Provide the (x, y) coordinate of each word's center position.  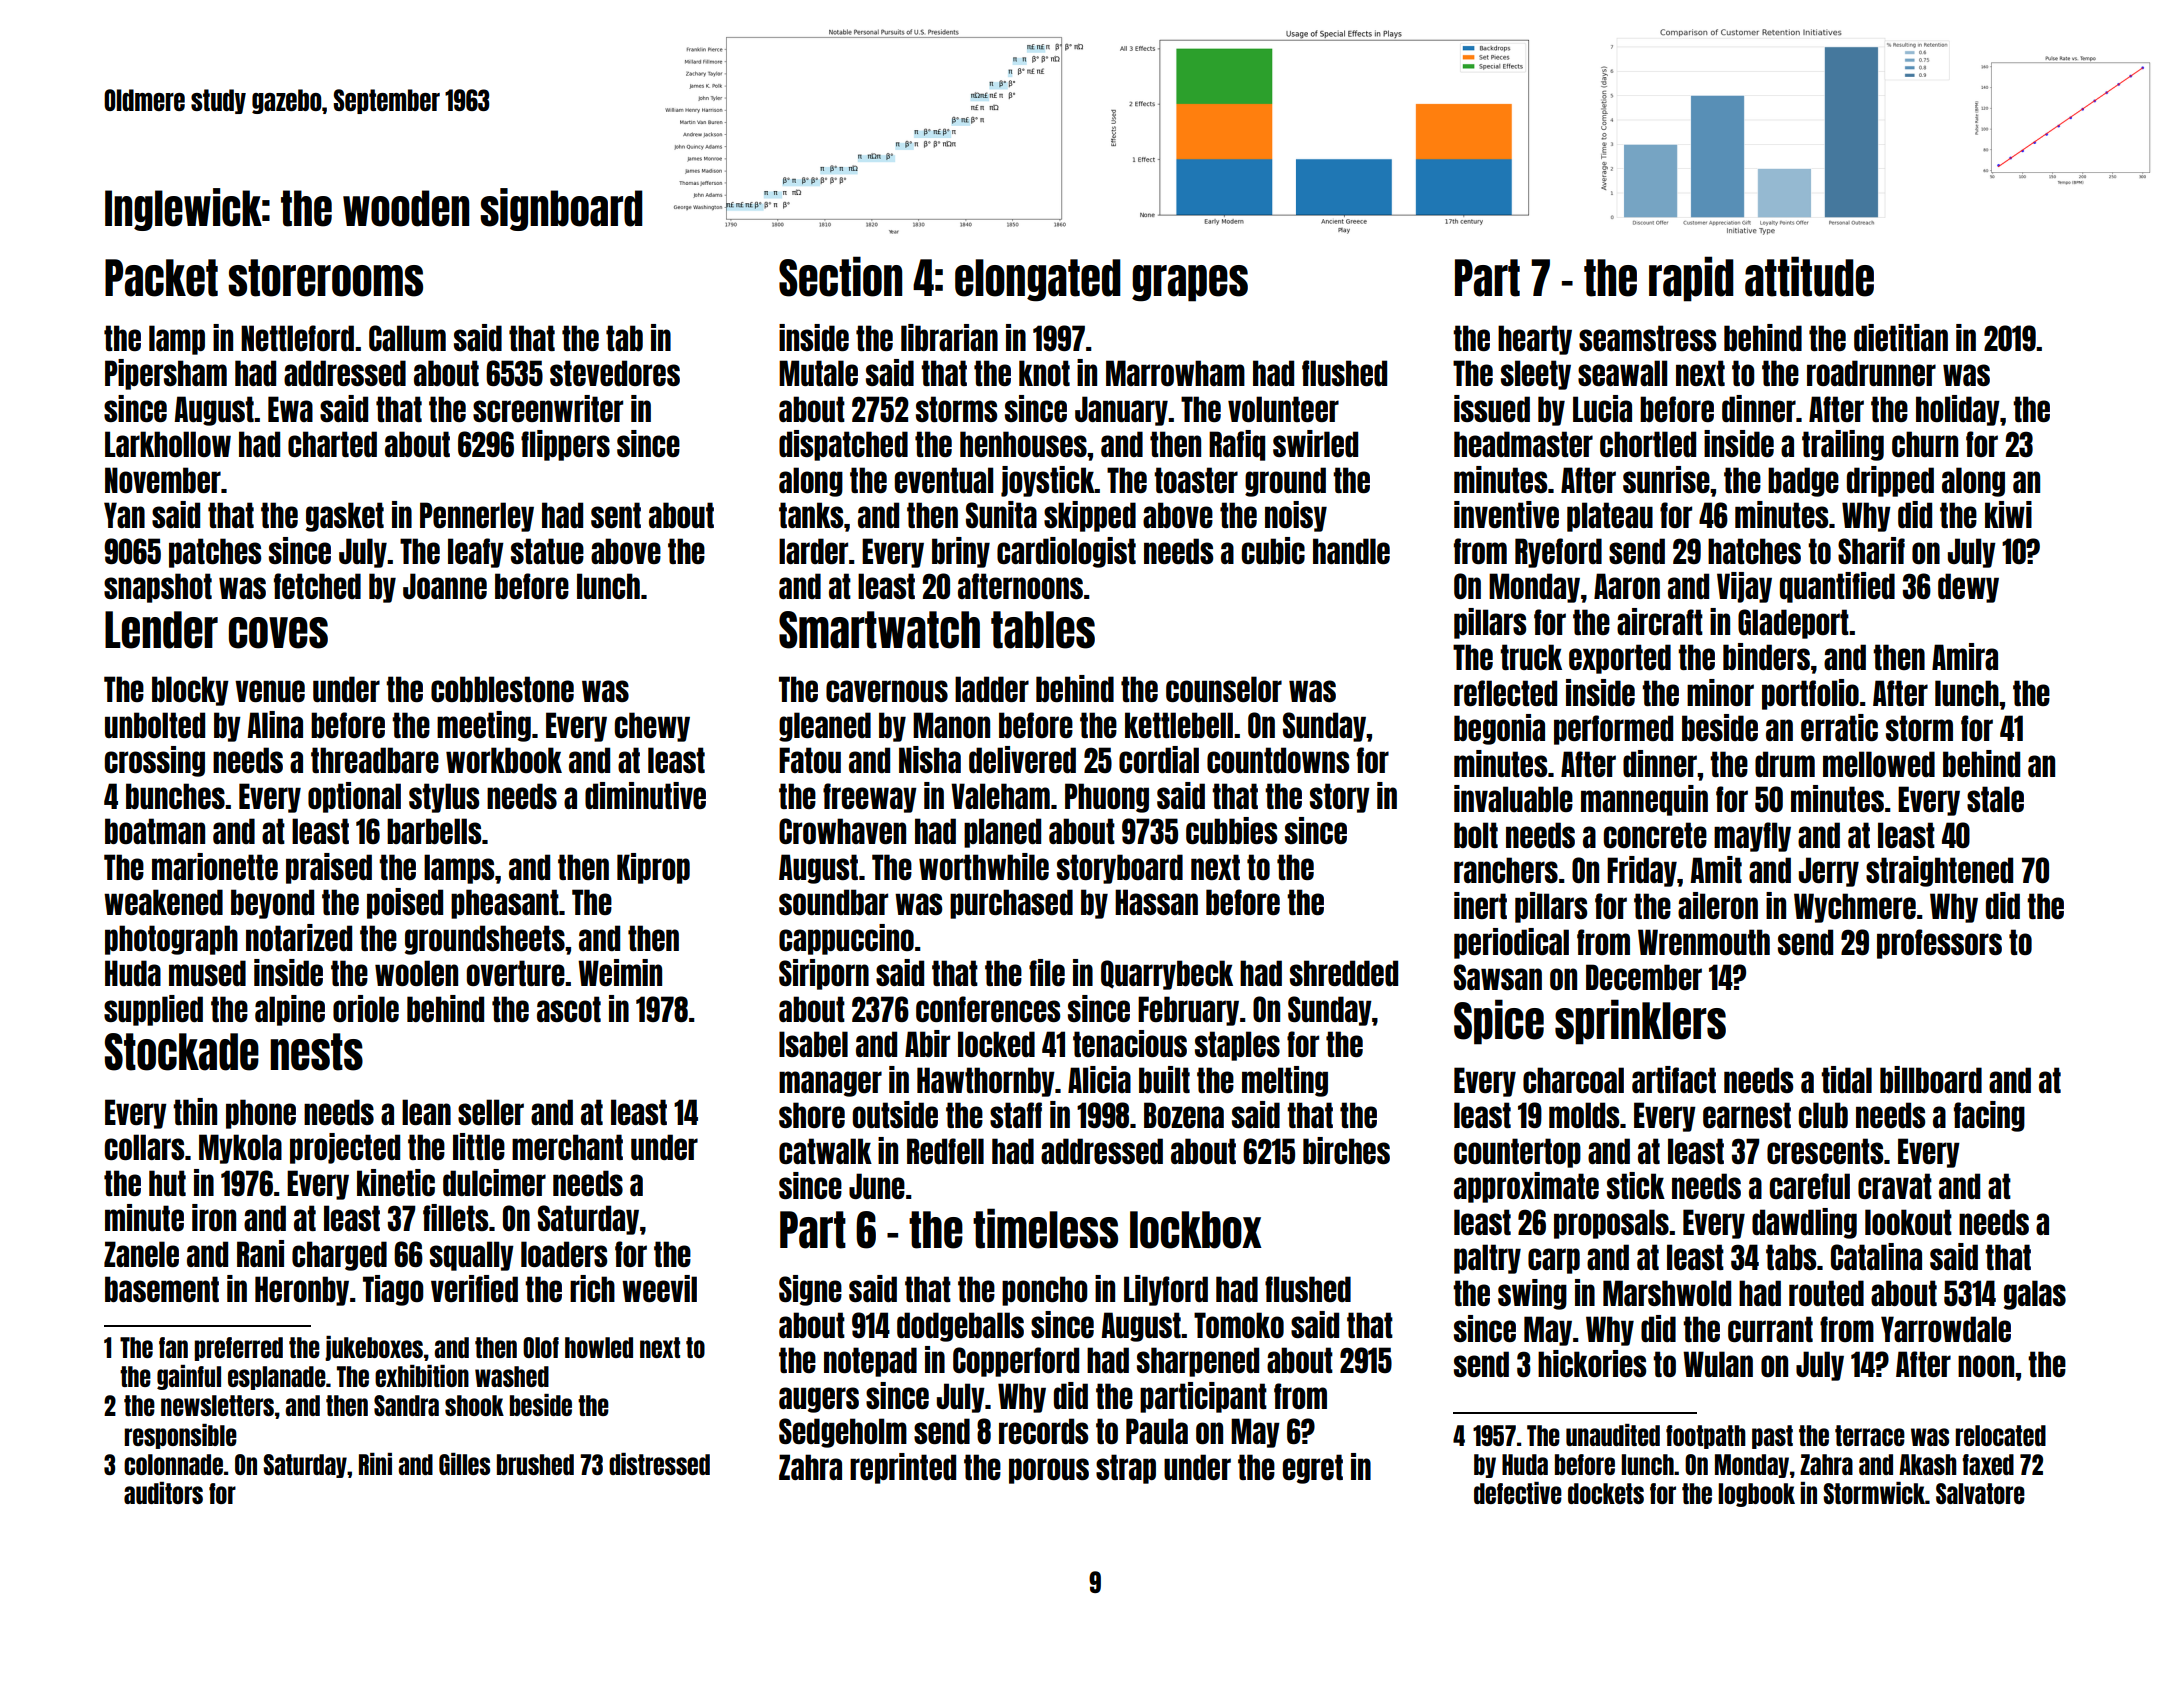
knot (1044, 373)
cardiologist (1066, 552)
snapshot (158, 588)
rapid (1691, 279)
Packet (161, 278)
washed (512, 1376)
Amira (1965, 656)
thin (195, 1111)
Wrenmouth (1704, 942)
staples (1237, 1046)
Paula (1157, 1431)
